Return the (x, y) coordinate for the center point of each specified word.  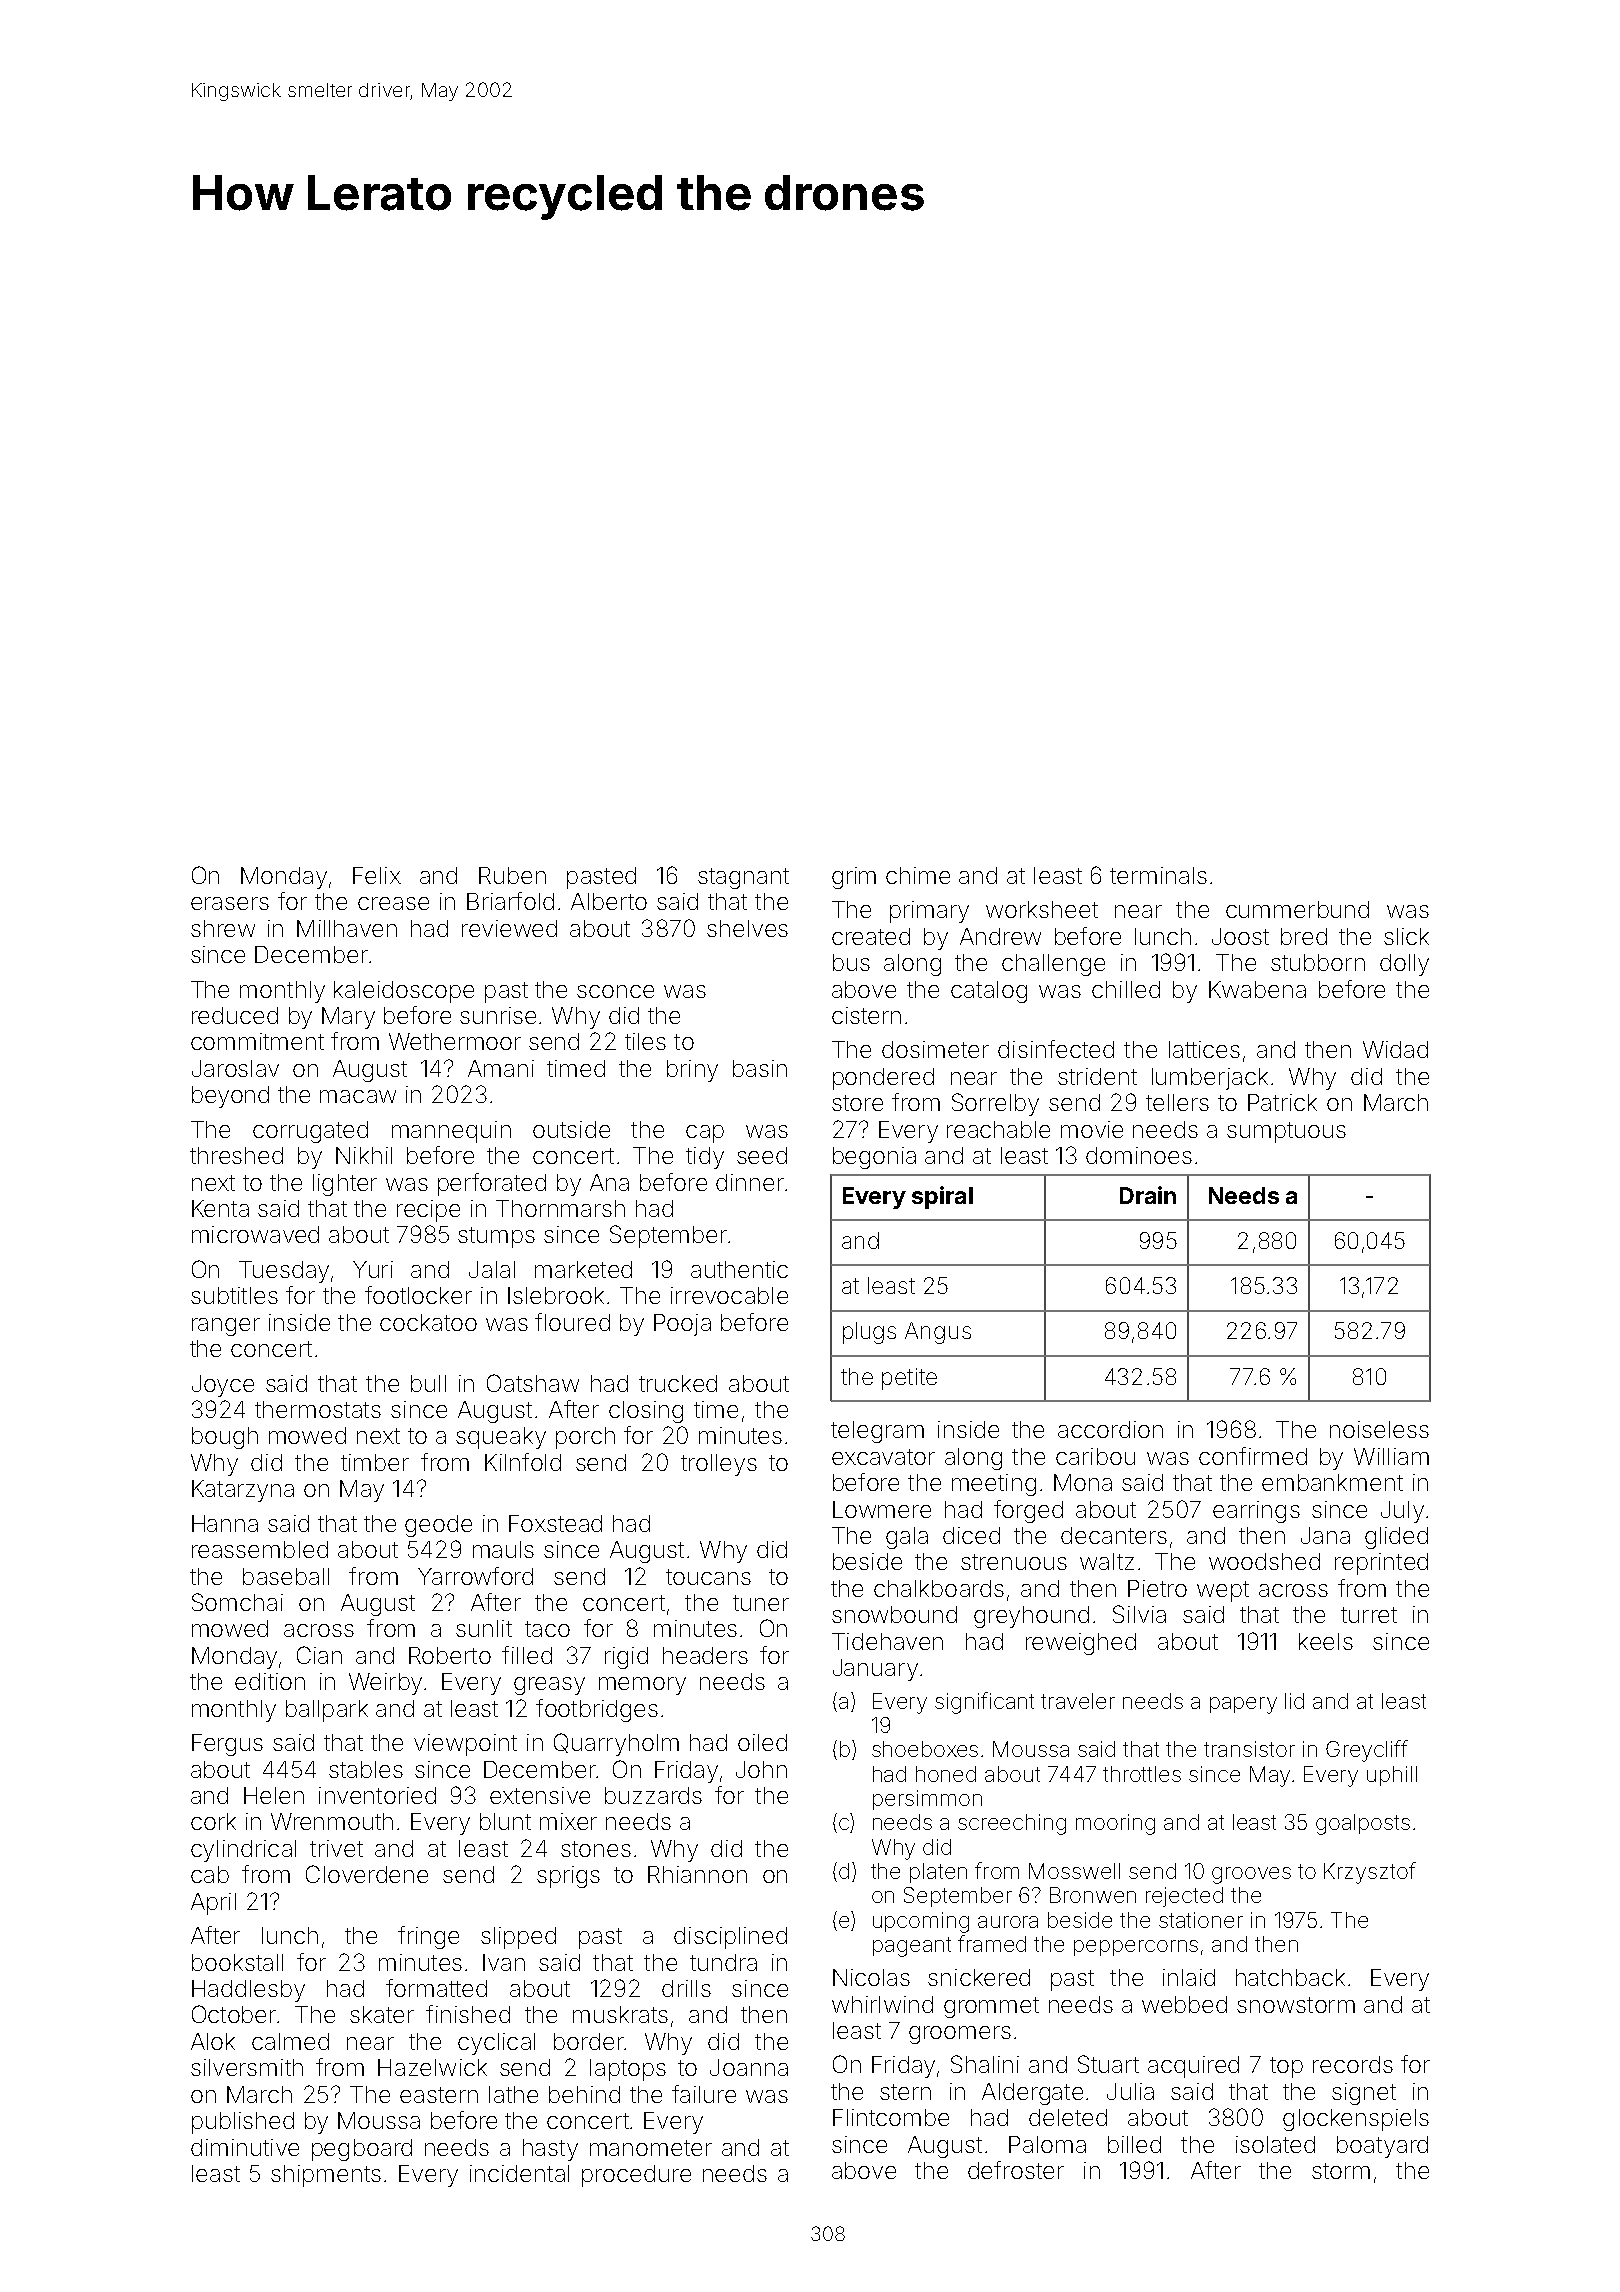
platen (938, 1873)
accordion (1110, 1429)
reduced (235, 1015)
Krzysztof (1370, 1873)
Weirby (385, 1684)
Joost (1240, 936)
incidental (519, 2173)
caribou (1095, 1456)
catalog (989, 992)
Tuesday (284, 1272)
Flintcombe (891, 2117)
